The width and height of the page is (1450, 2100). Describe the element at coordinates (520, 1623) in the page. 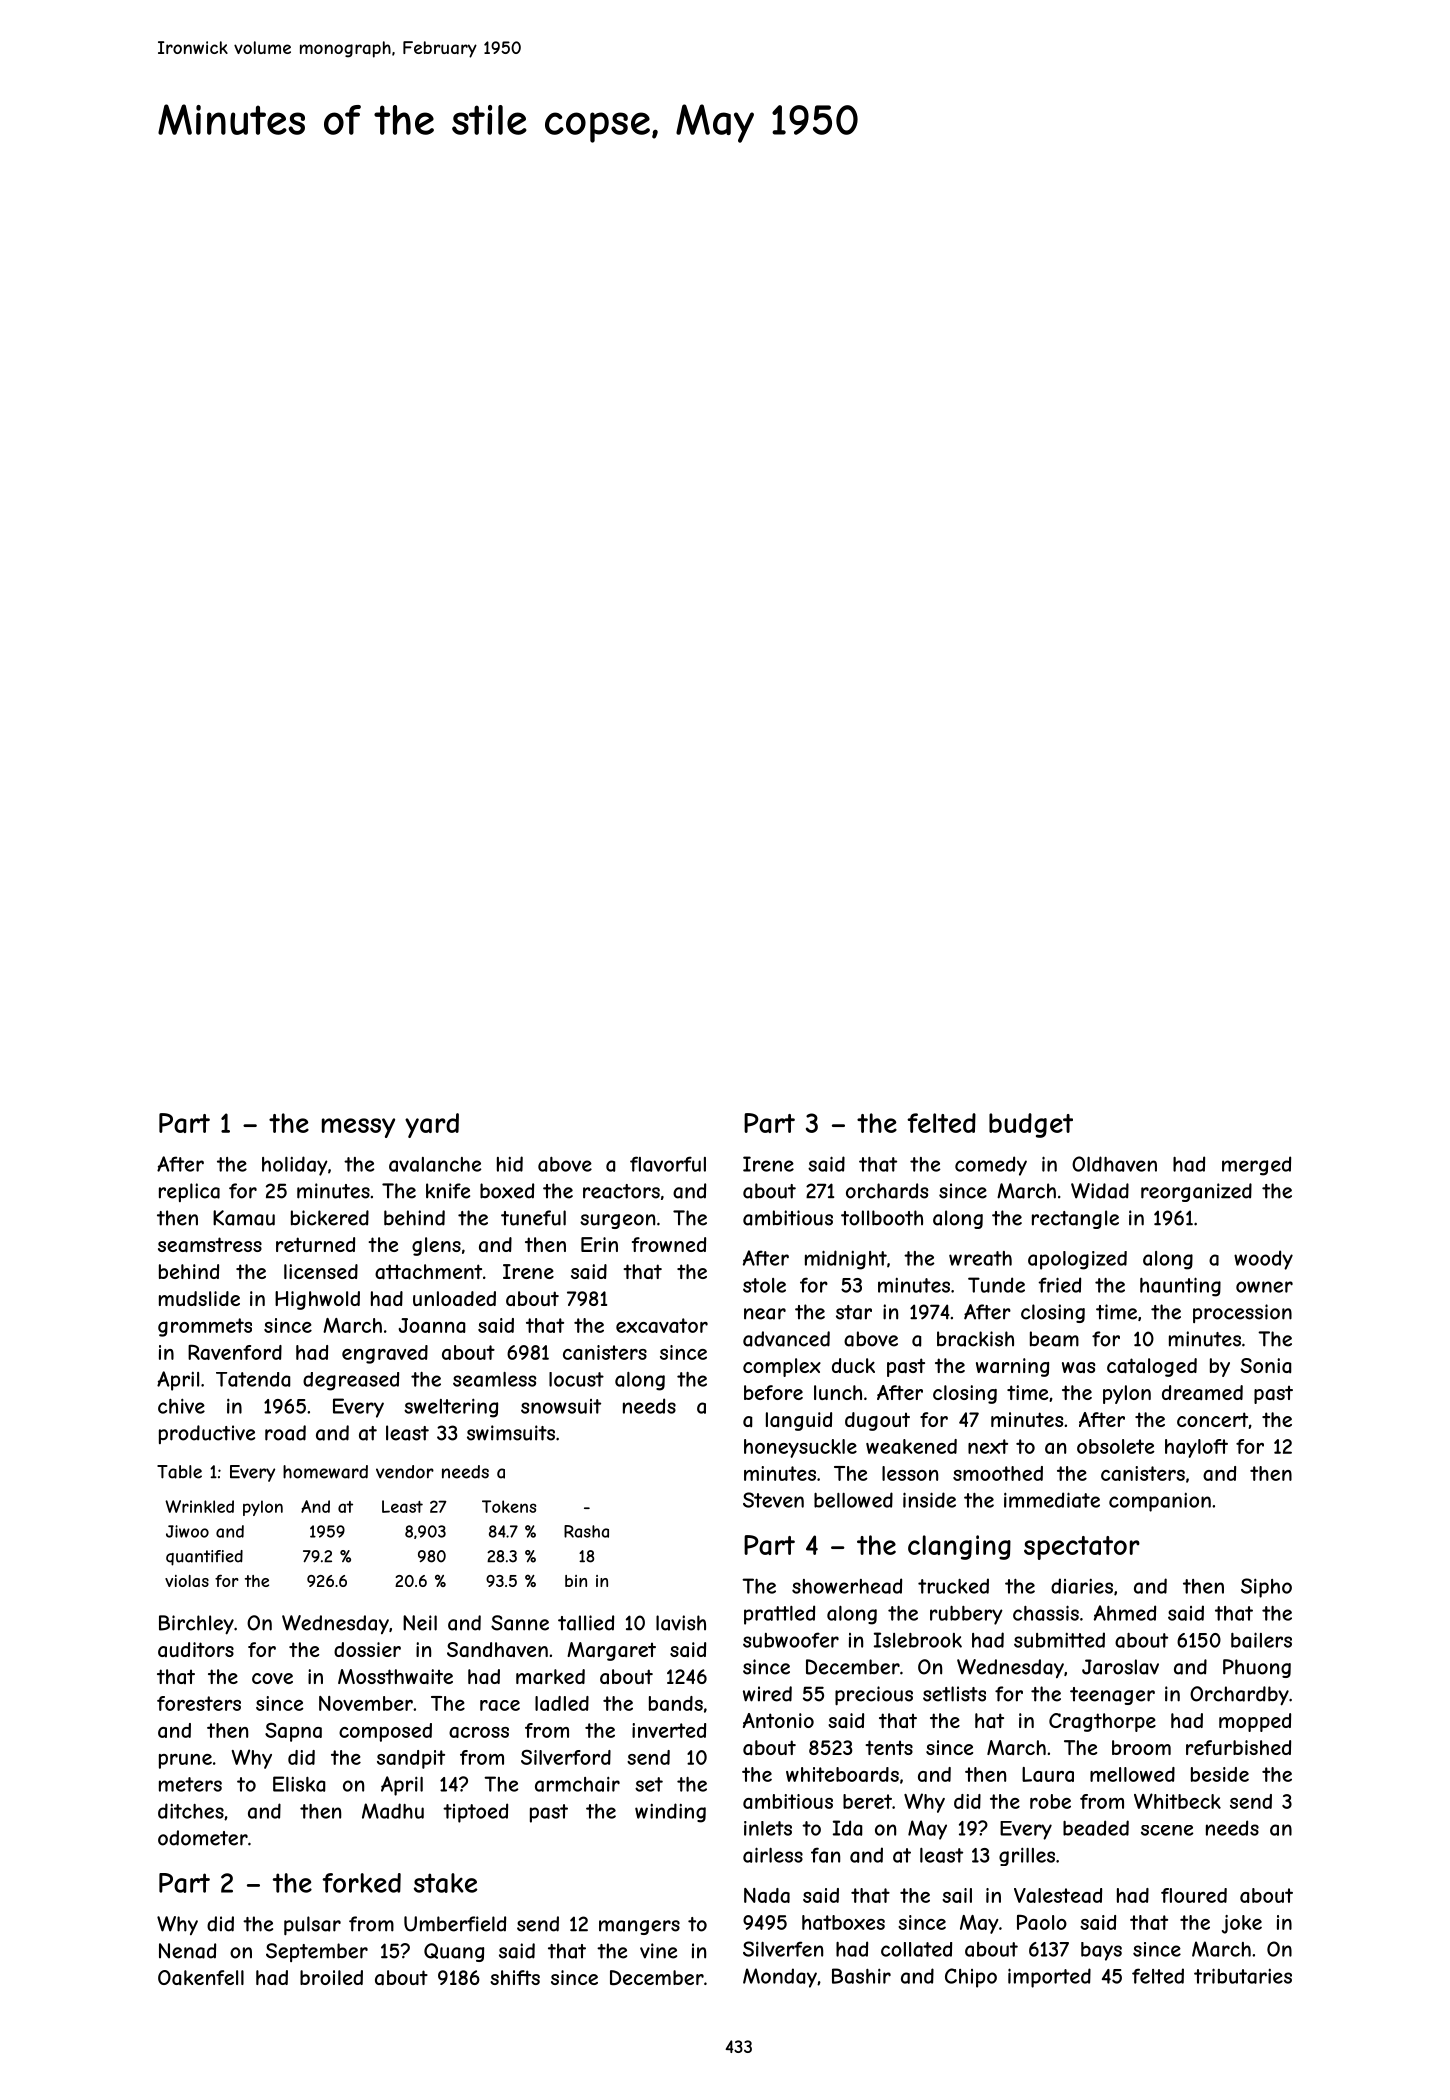

I see `Sanne` at that location.
